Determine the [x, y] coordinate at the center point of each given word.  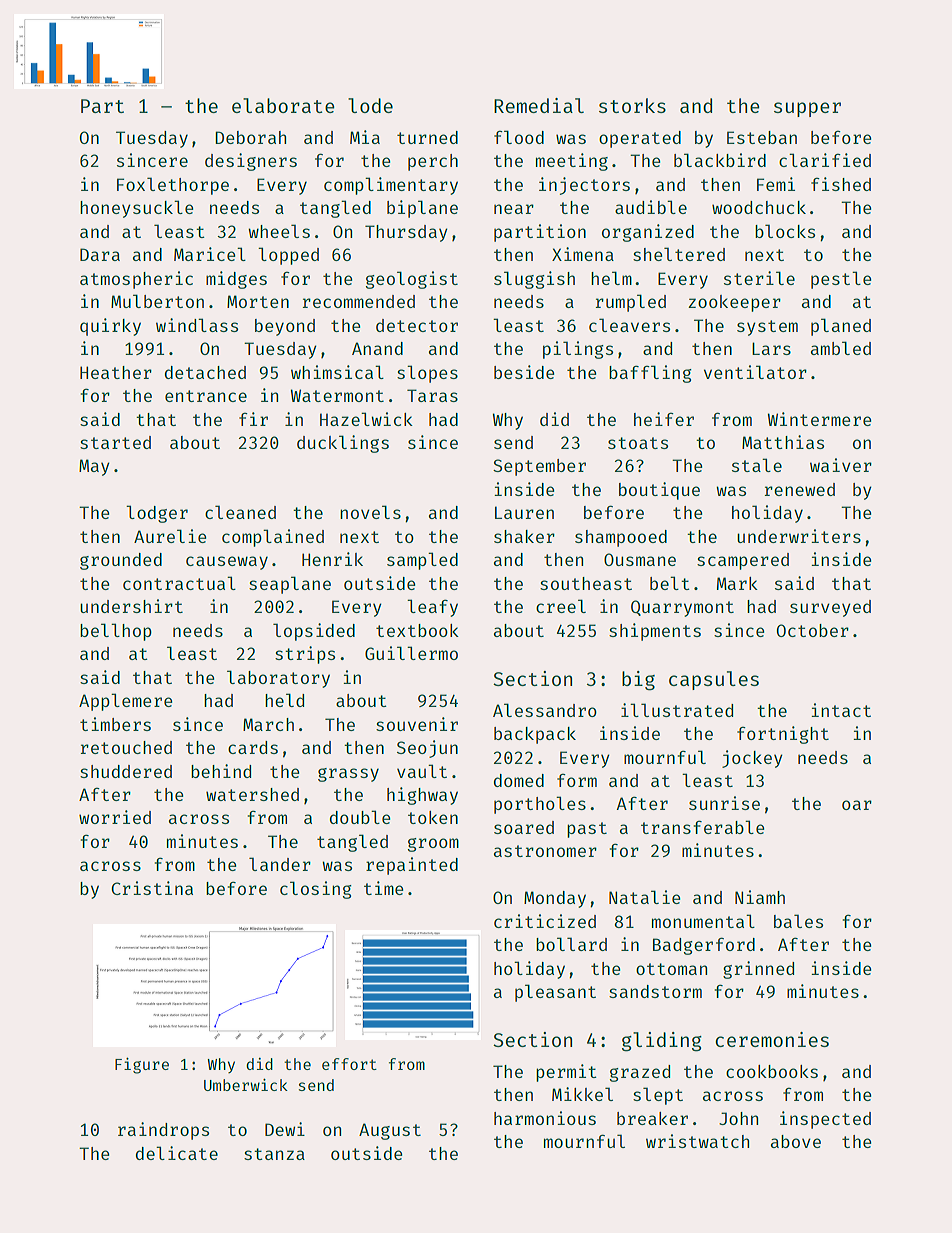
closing [316, 890]
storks [632, 105]
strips [305, 655]
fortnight [783, 735]
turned [427, 137]
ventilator [755, 372]
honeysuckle [137, 209]
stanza [274, 1154]
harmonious [545, 1118]
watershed [252, 794]
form [577, 780]
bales [798, 921]
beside [524, 372]
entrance [206, 396]
